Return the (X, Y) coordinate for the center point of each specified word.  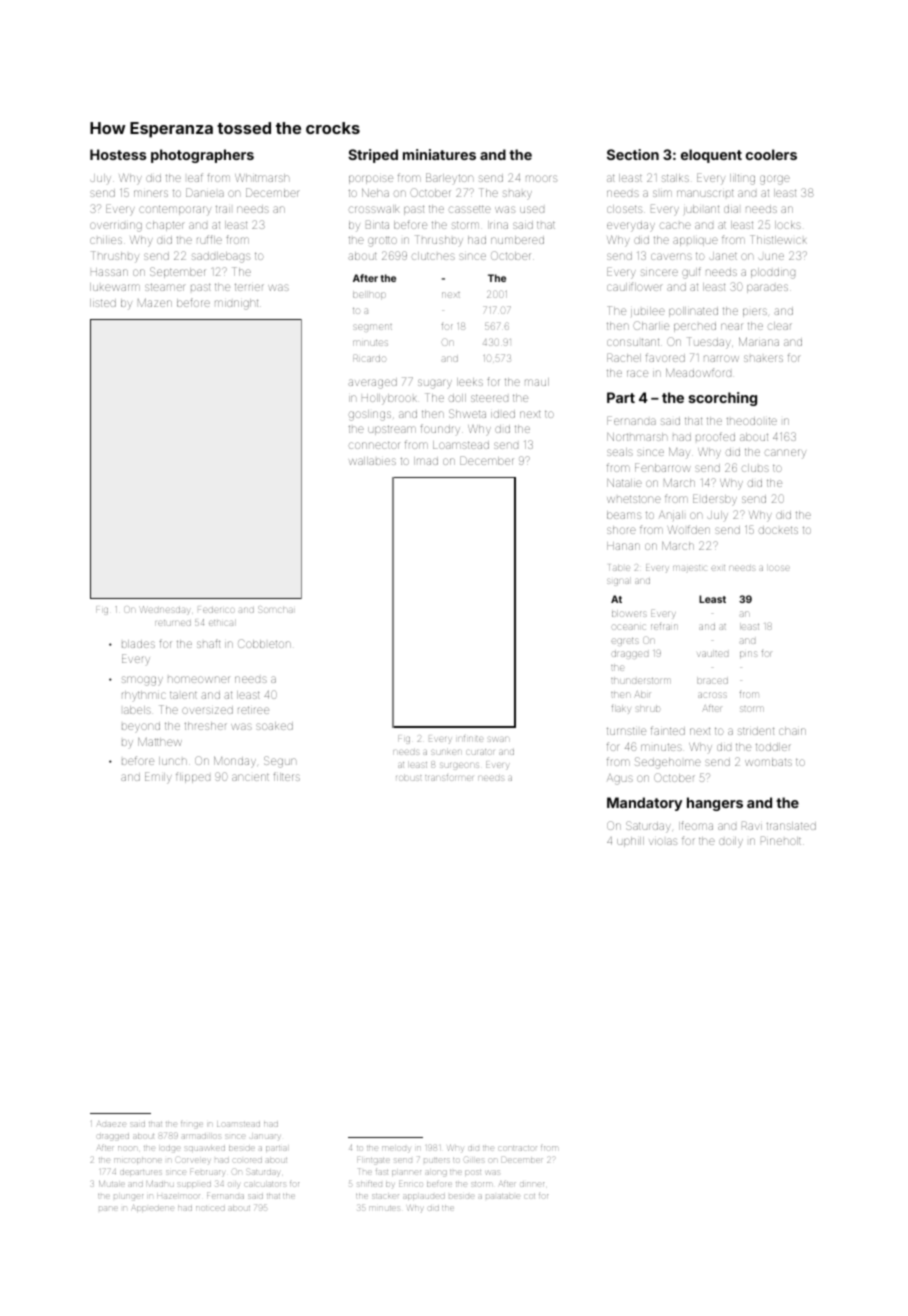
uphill (630, 842)
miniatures (439, 154)
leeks (470, 382)
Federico (216, 610)
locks (788, 225)
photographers (202, 156)
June (771, 256)
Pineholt (781, 840)
